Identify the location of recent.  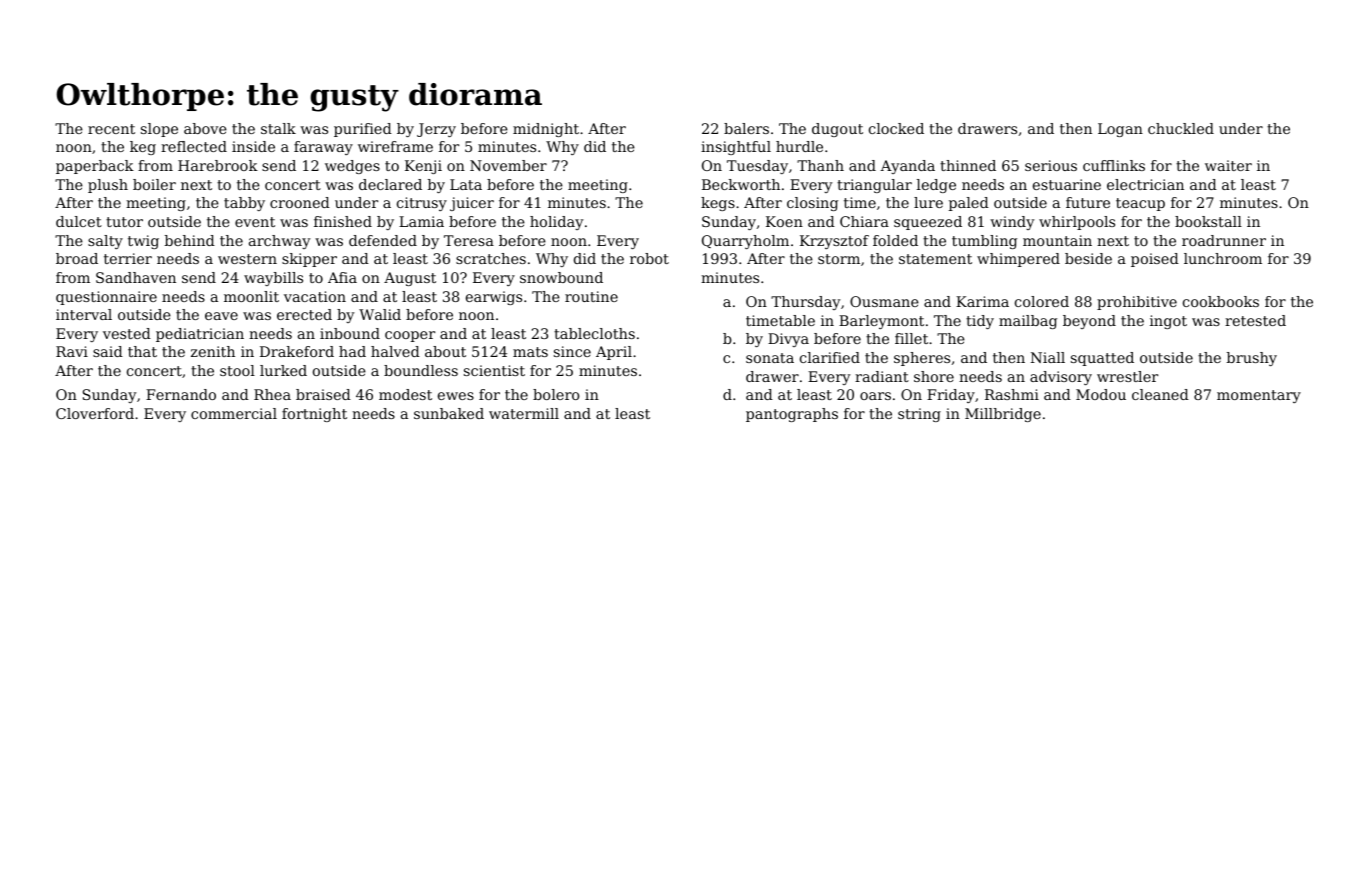
(111, 129).
